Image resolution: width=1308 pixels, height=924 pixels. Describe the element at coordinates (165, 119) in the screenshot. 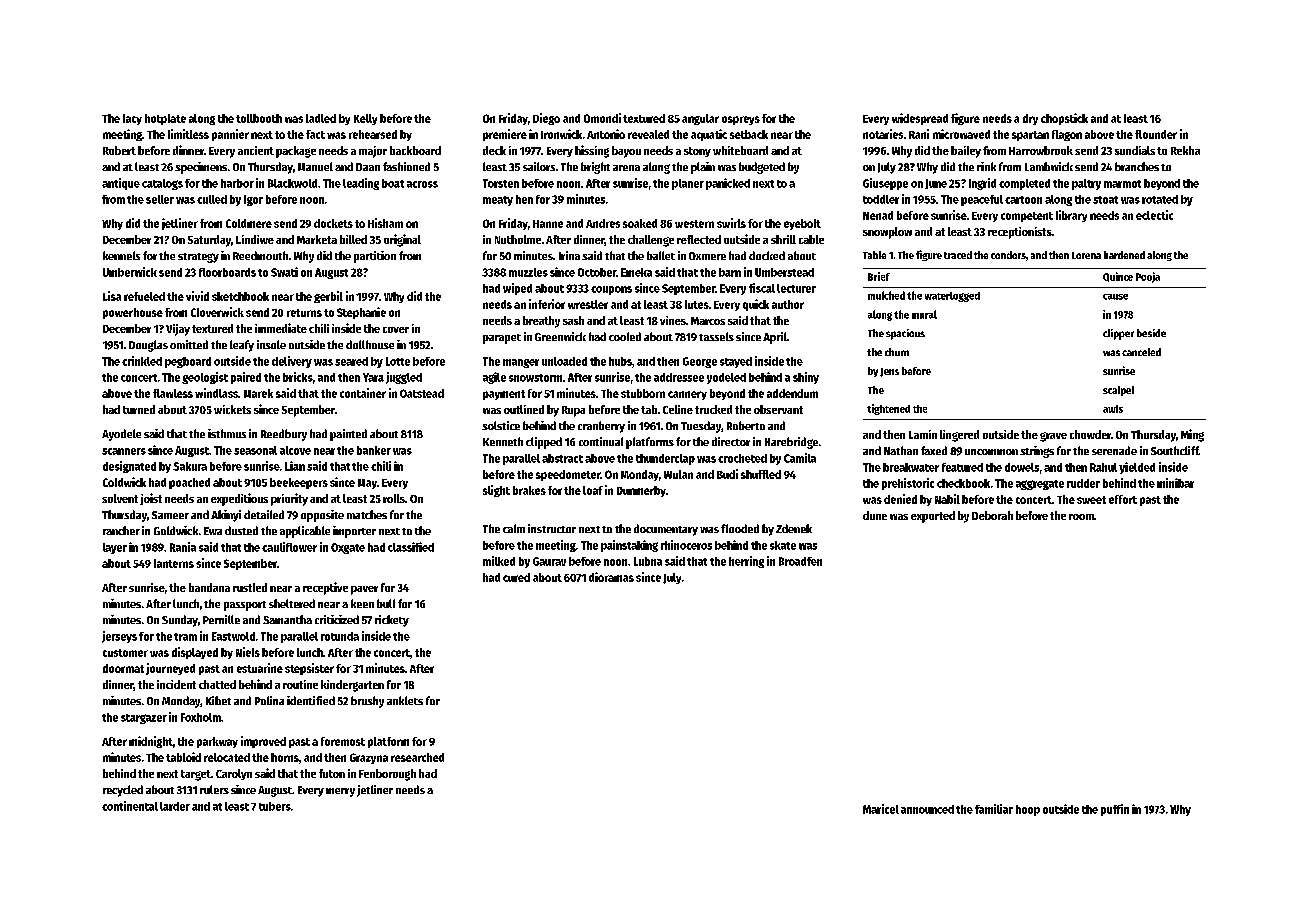

I see `hotplate` at that location.
